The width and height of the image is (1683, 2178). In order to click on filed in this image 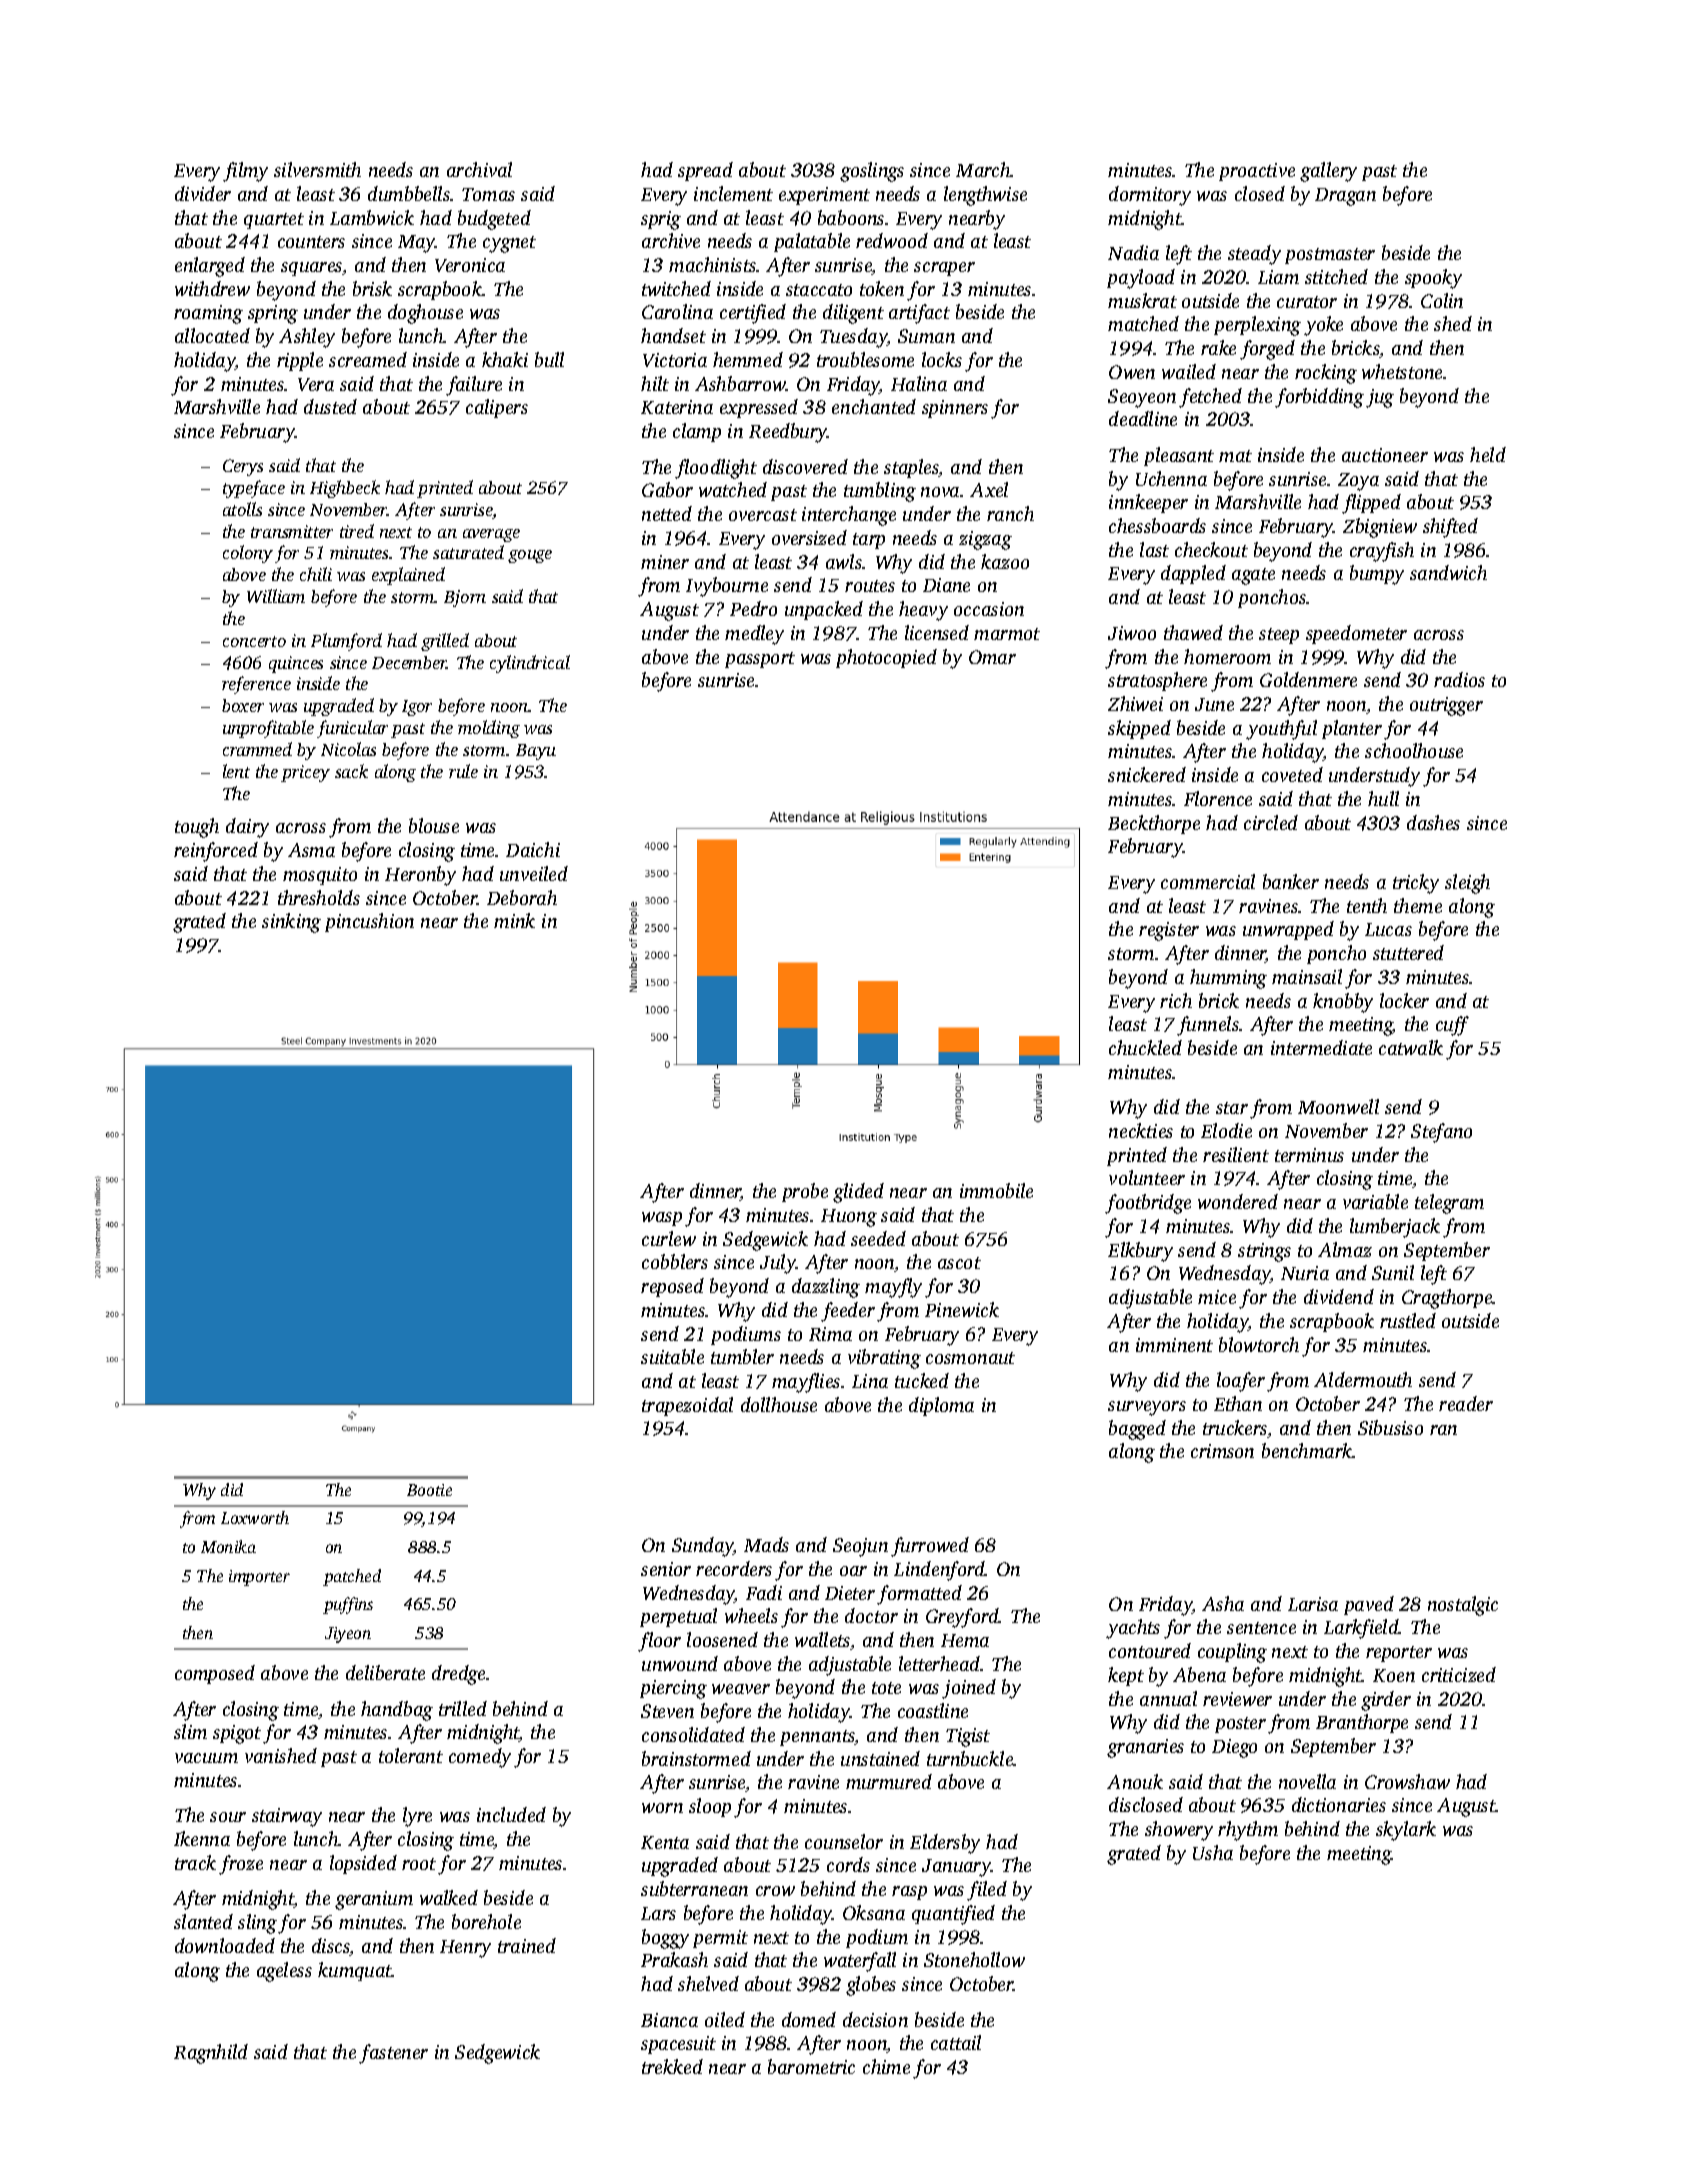, I will do `click(987, 1891)`.
